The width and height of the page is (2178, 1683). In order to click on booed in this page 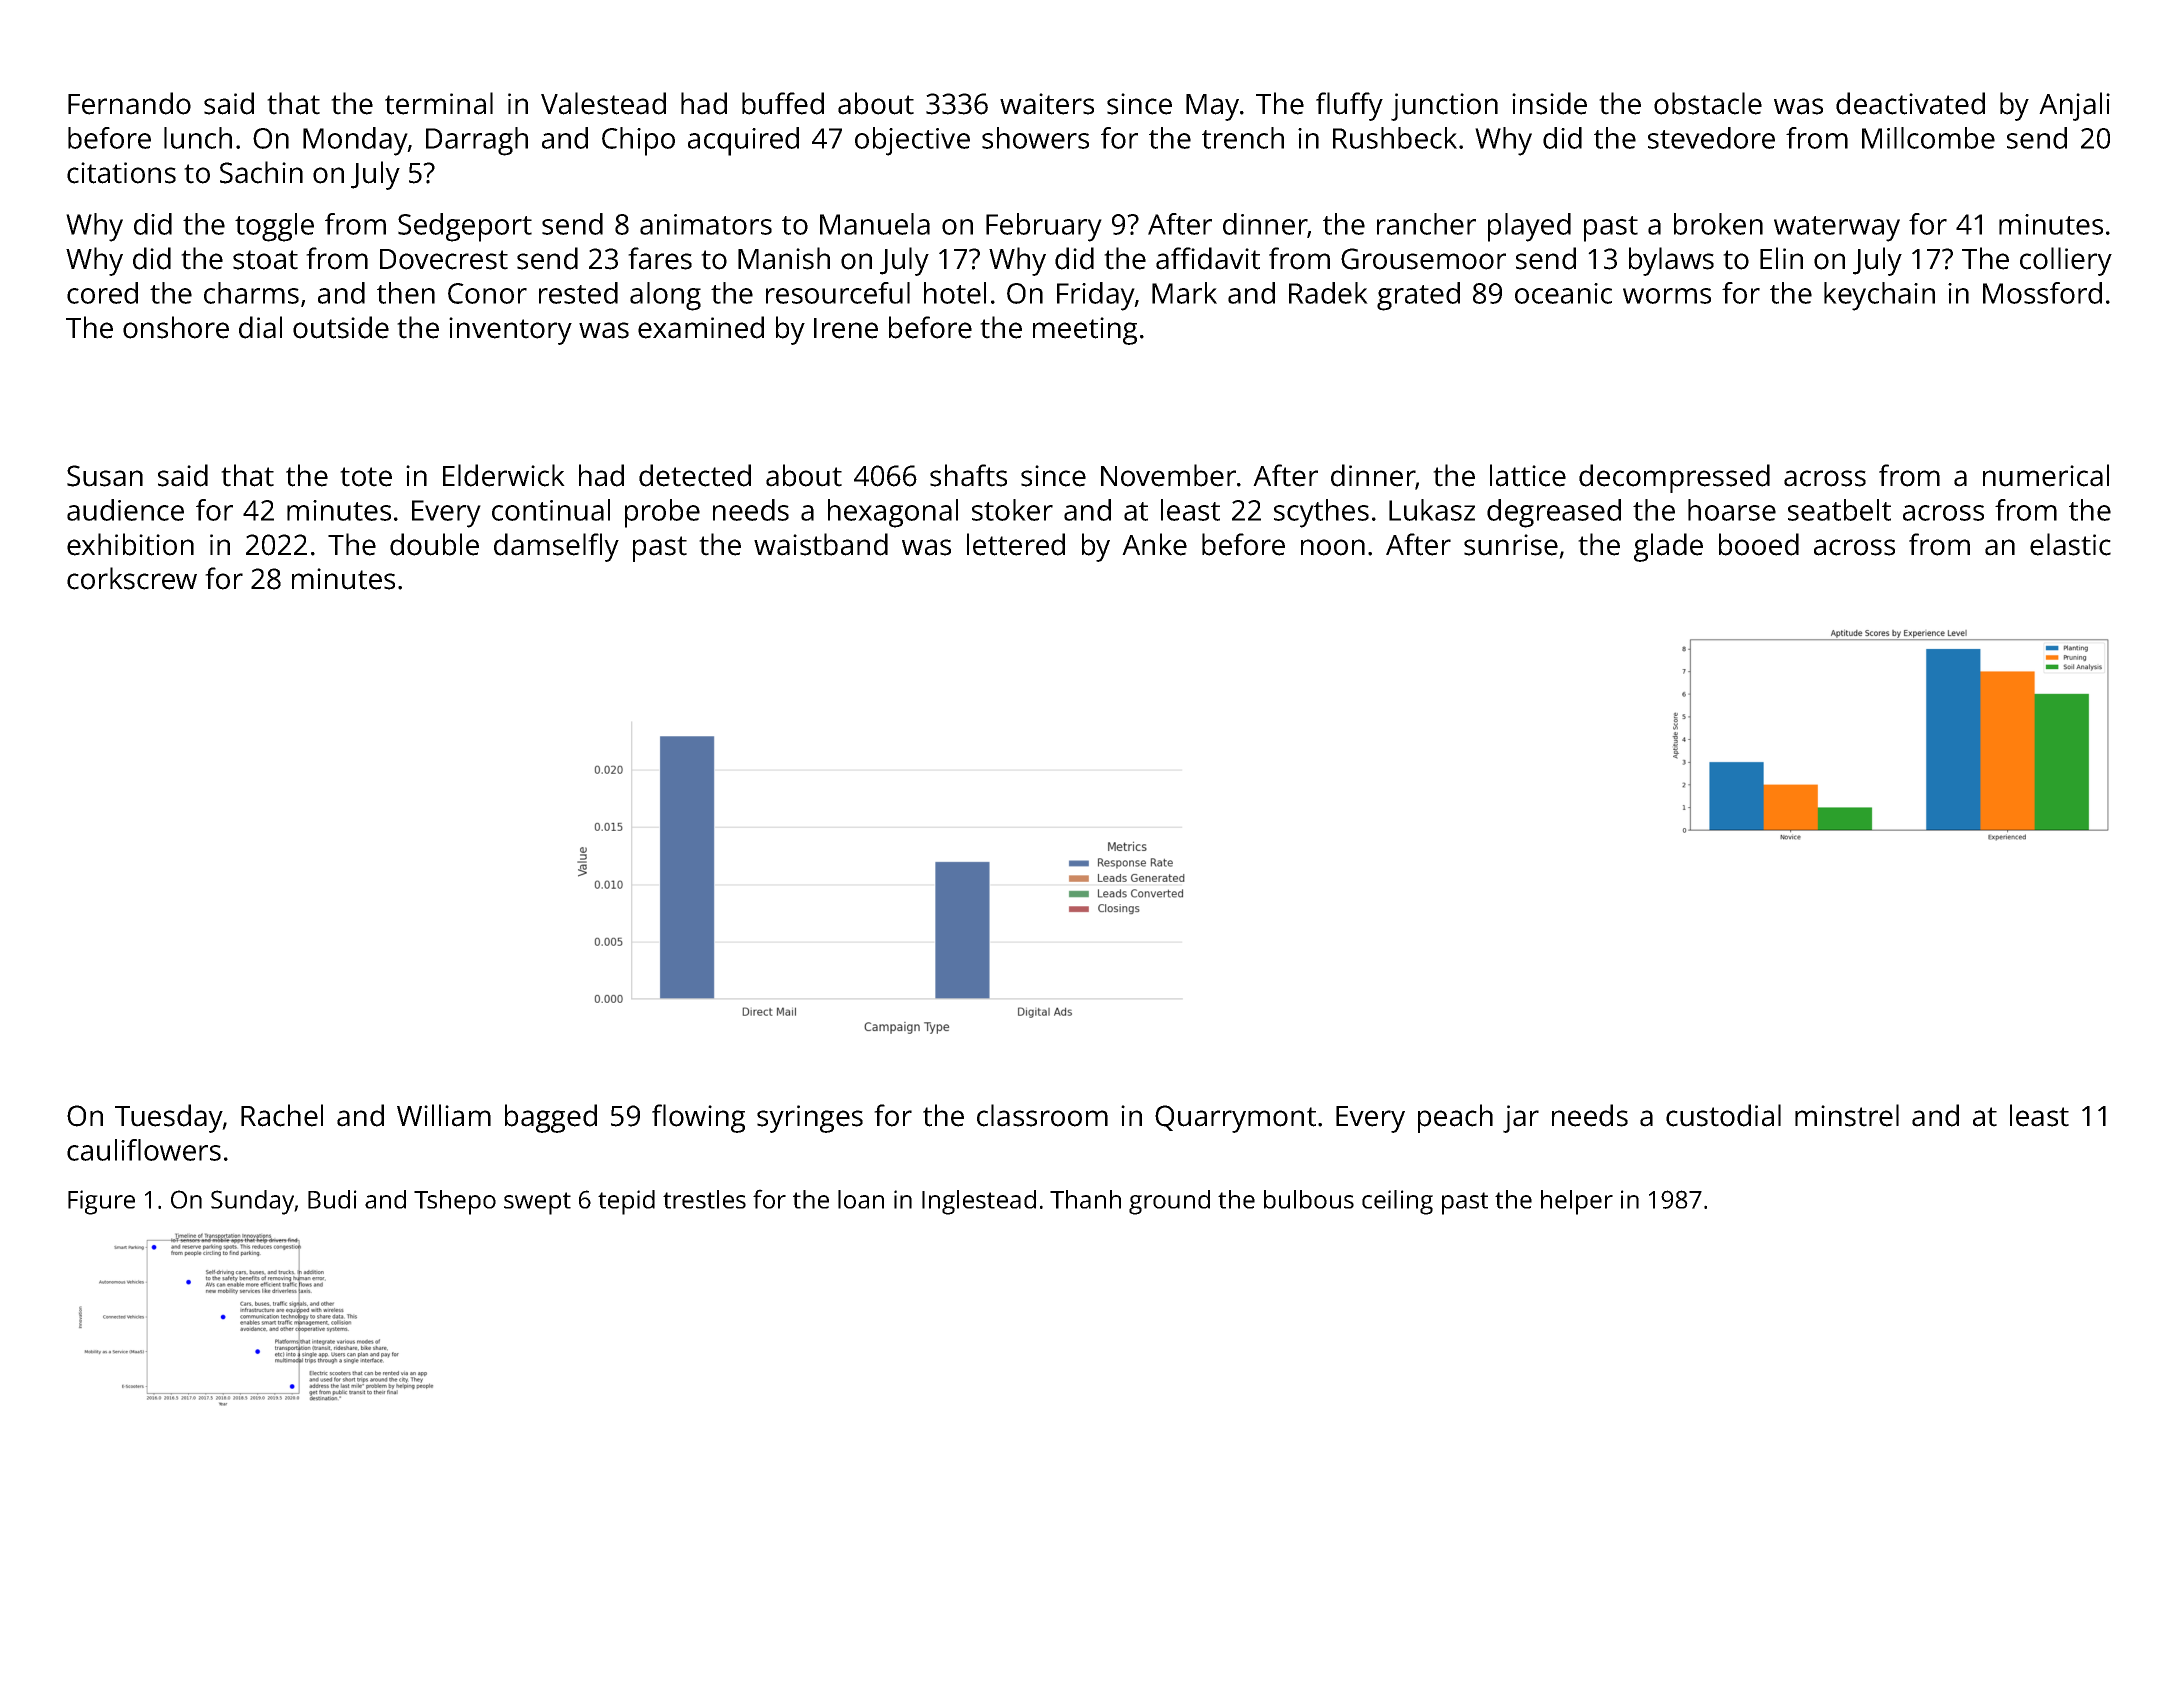, I will do `click(1759, 544)`.
